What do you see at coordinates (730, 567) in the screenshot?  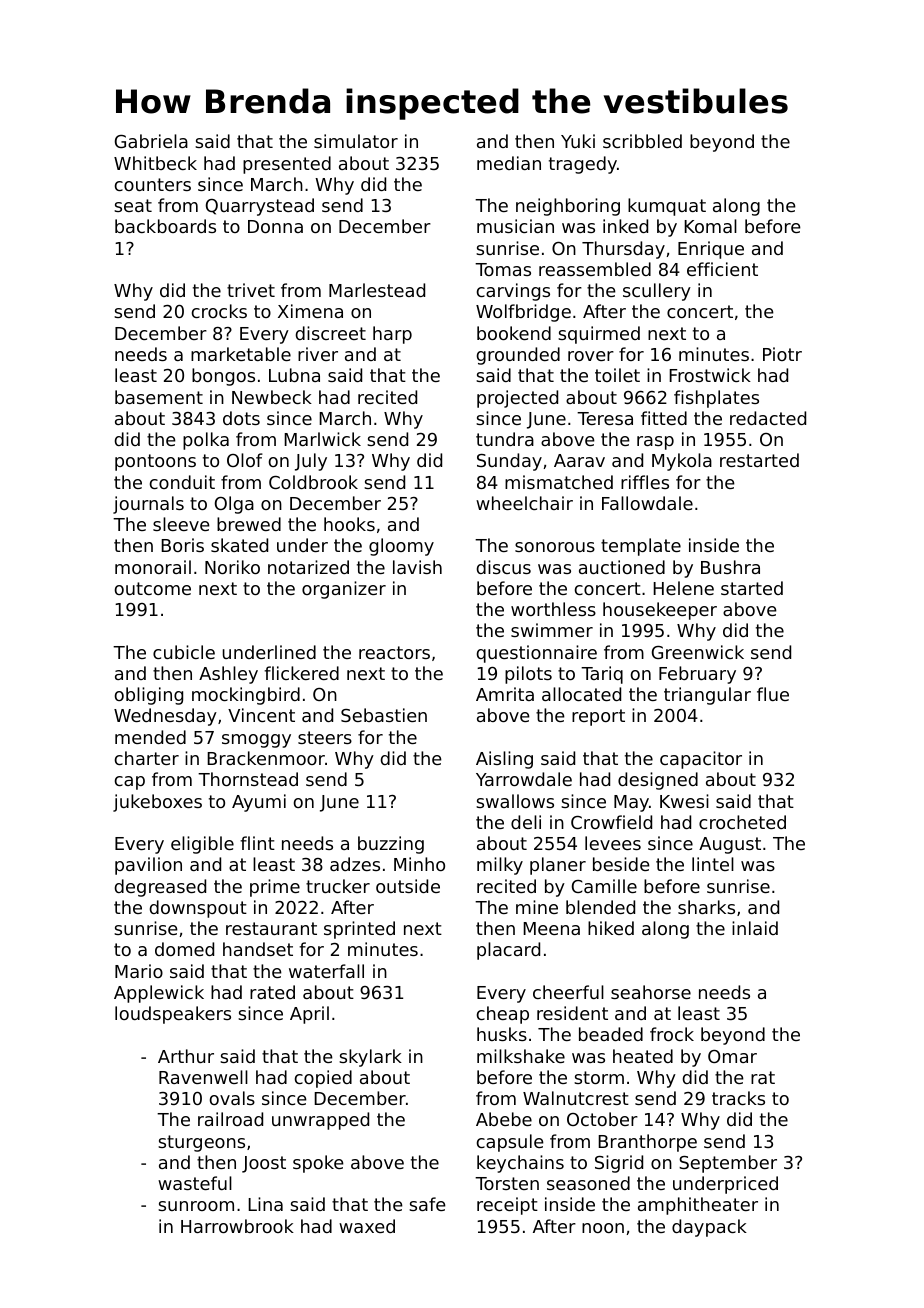 I see `Bushra` at bounding box center [730, 567].
